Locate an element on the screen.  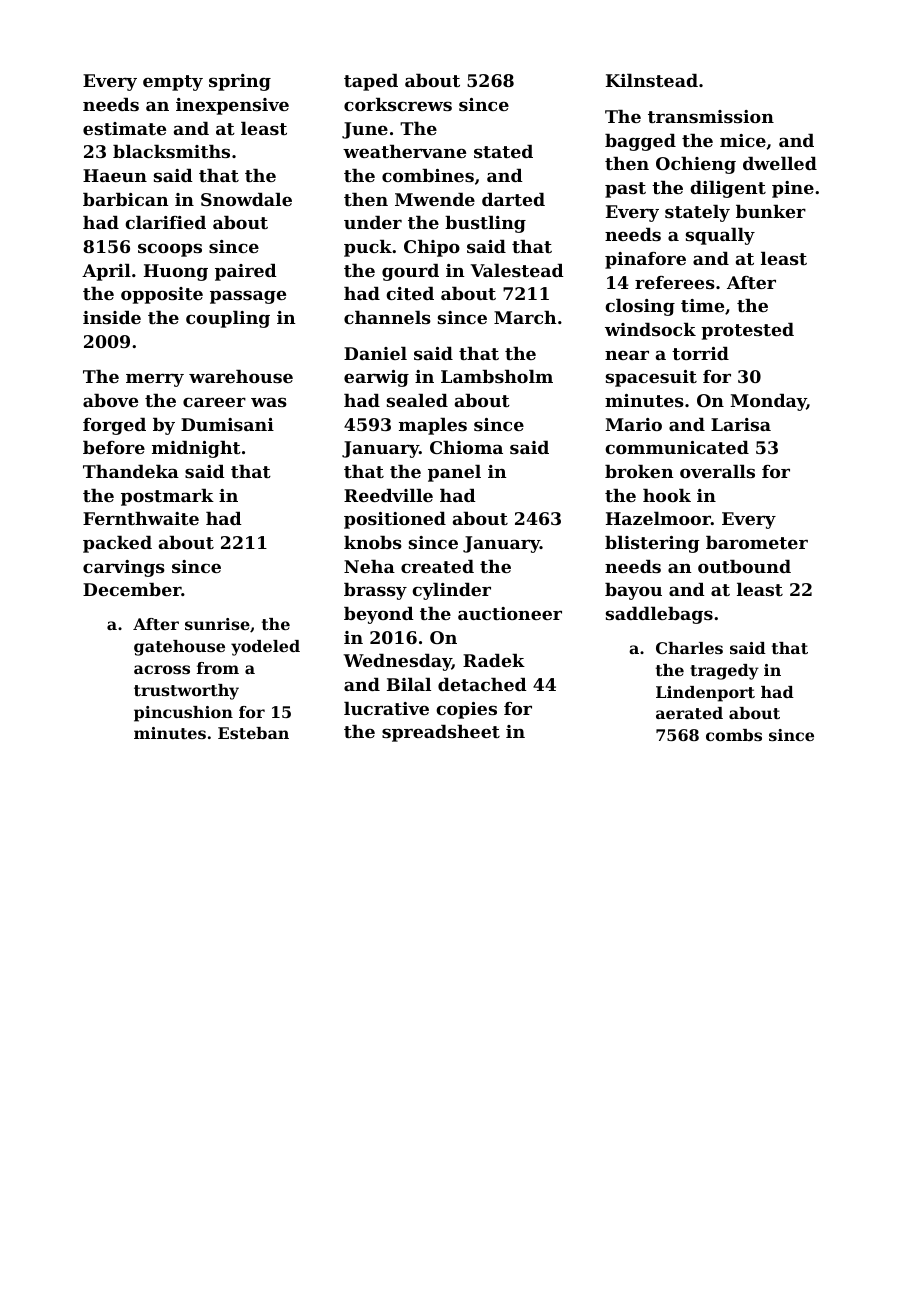
merry is located at coordinates (155, 380).
